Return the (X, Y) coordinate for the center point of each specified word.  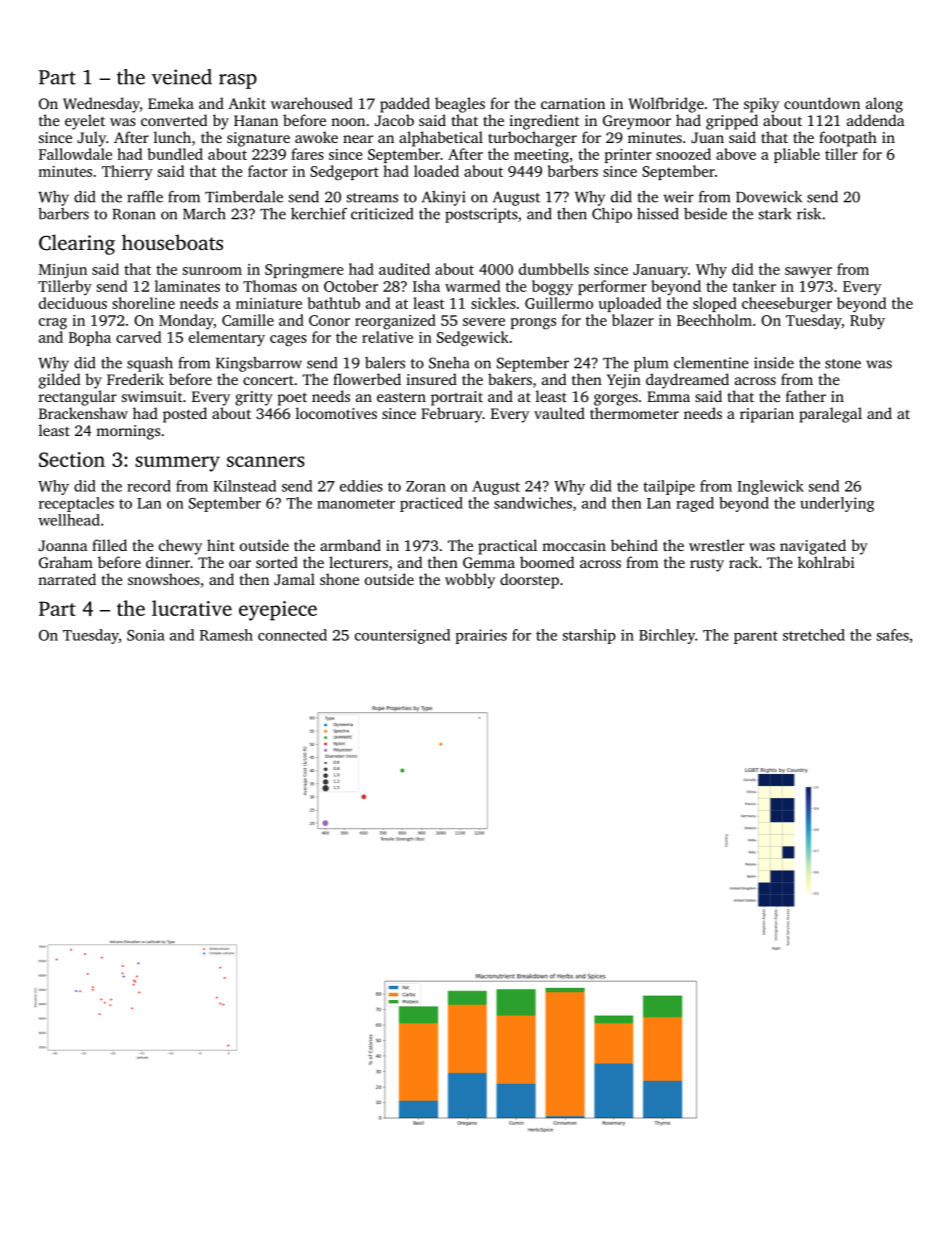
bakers (510, 379)
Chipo (612, 215)
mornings (128, 432)
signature (258, 139)
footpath (848, 139)
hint (221, 545)
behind (634, 545)
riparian (767, 415)
